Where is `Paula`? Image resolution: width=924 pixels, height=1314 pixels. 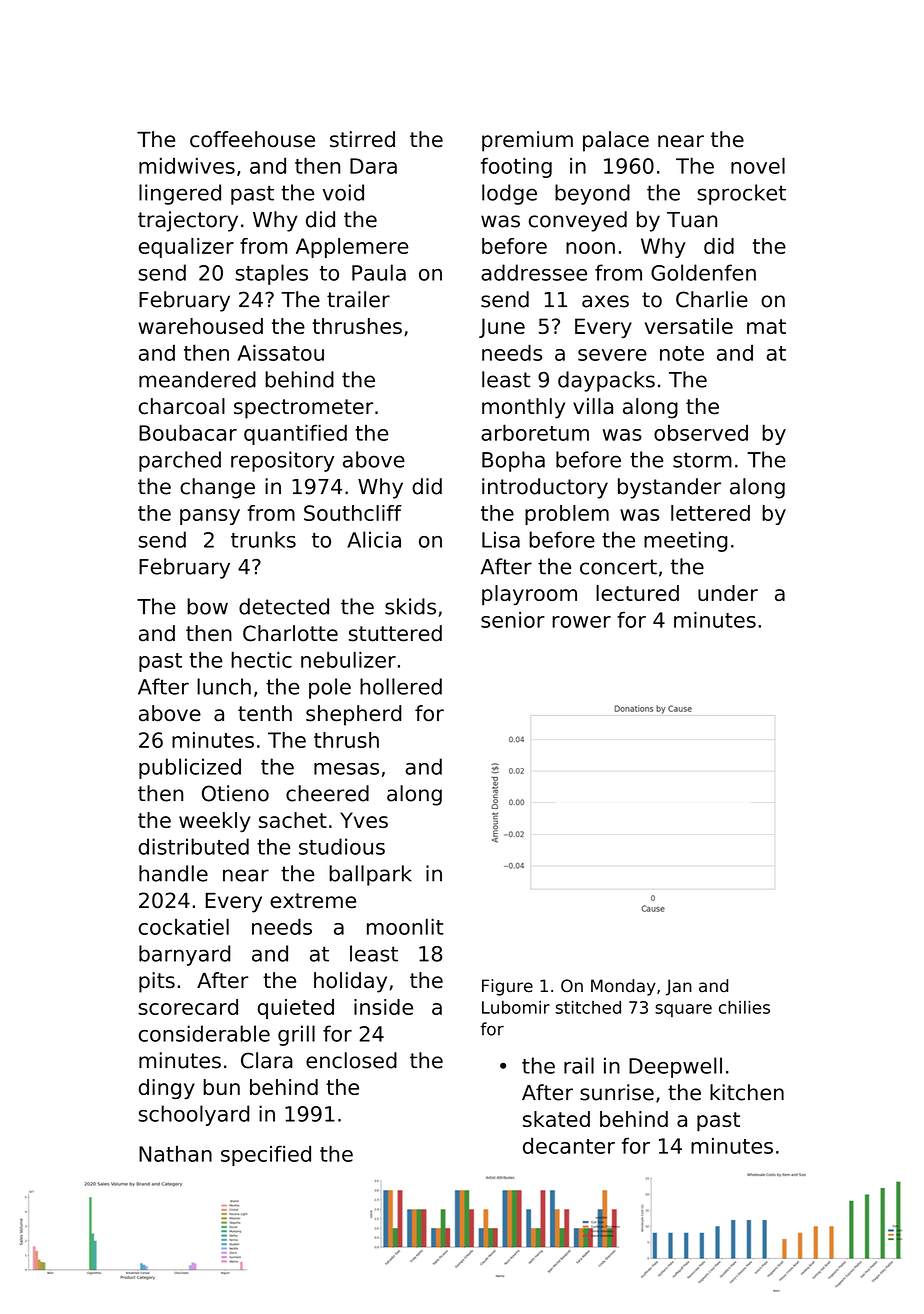 Paula is located at coordinates (379, 272).
